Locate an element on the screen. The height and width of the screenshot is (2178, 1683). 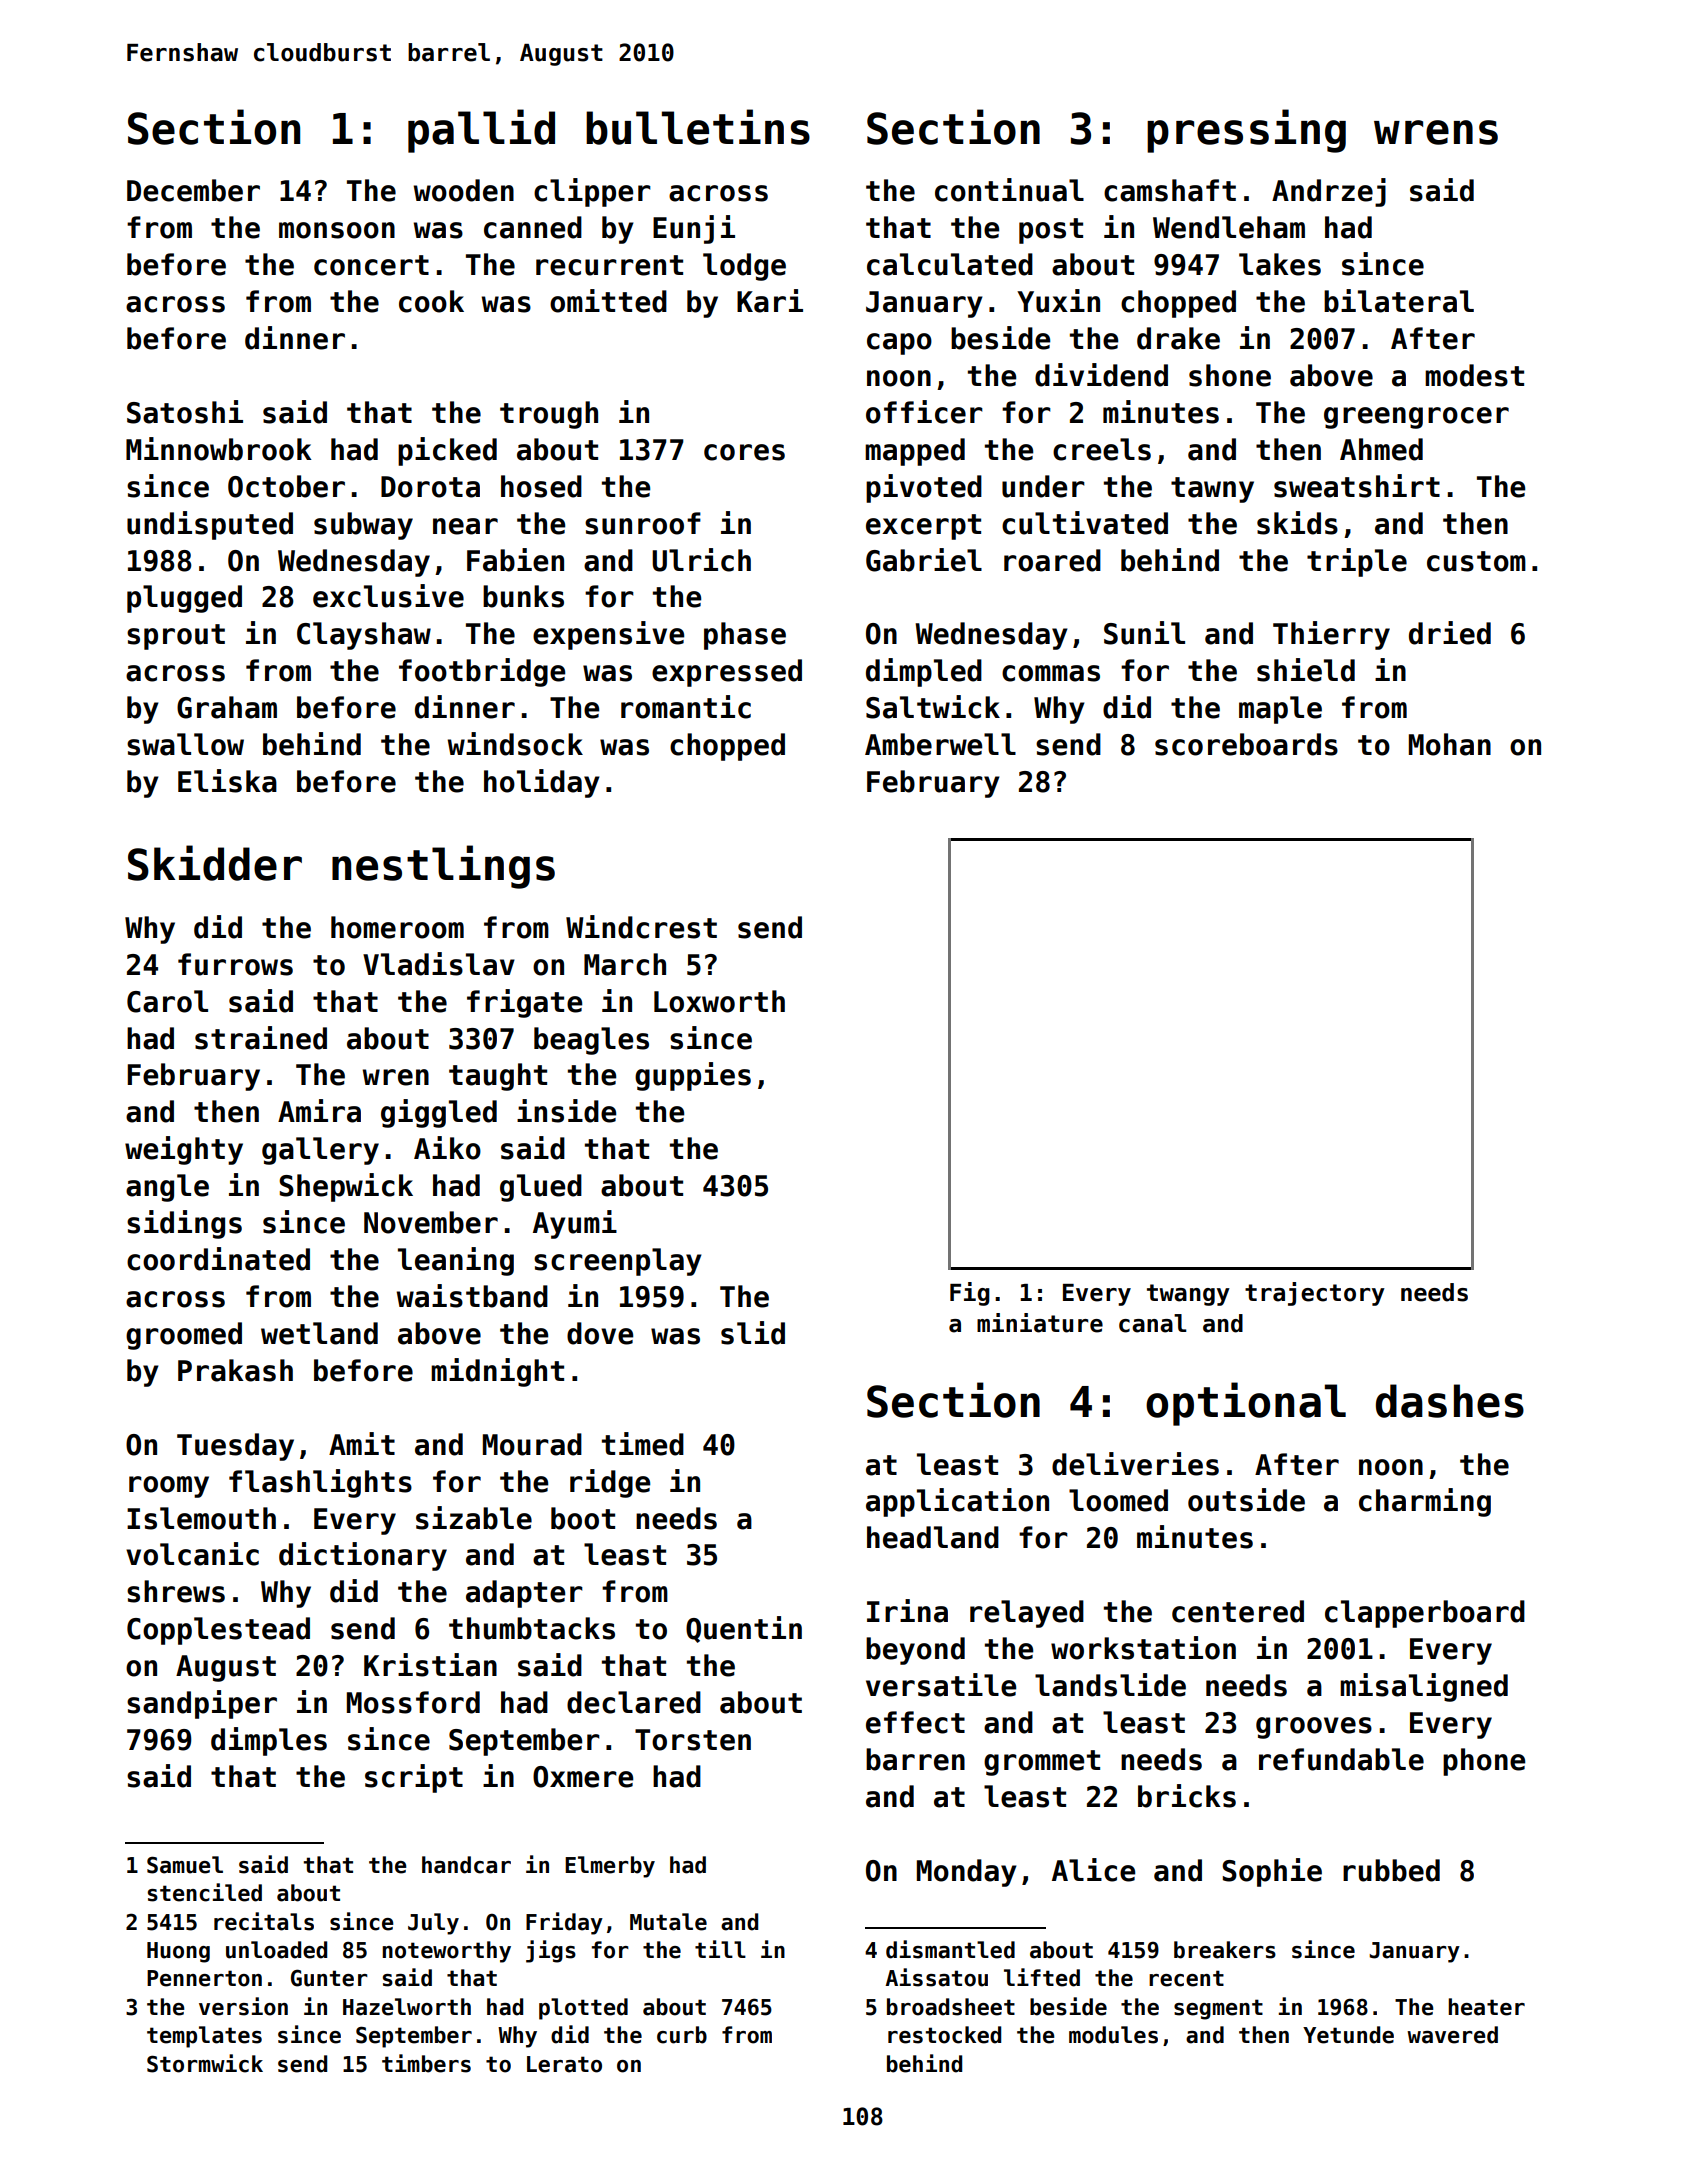
beagles is located at coordinates (591, 1041).
